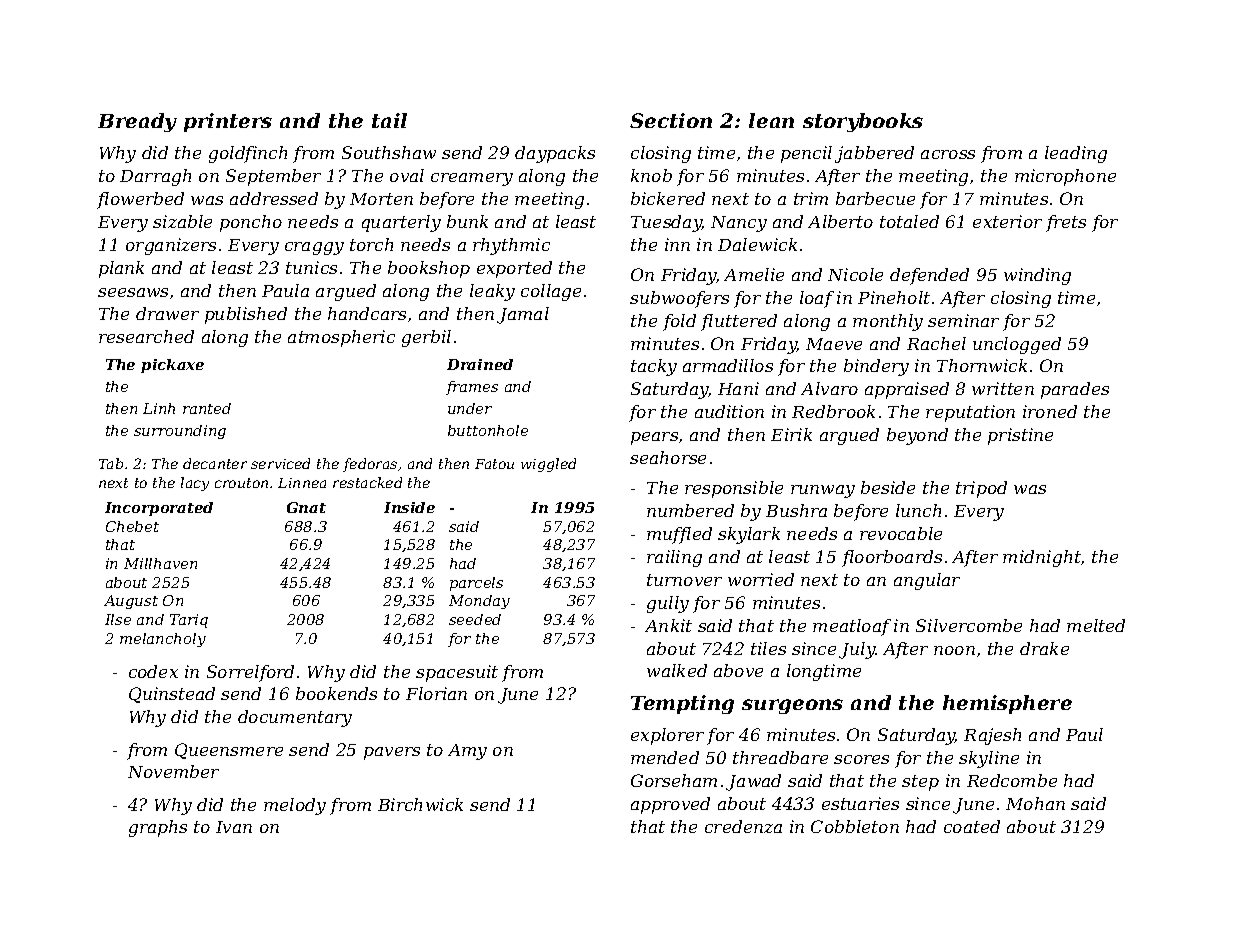 The height and width of the image is (952, 1233). Describe the element at coordinates (743, 826) in the image. I see `credenza` at that location.
